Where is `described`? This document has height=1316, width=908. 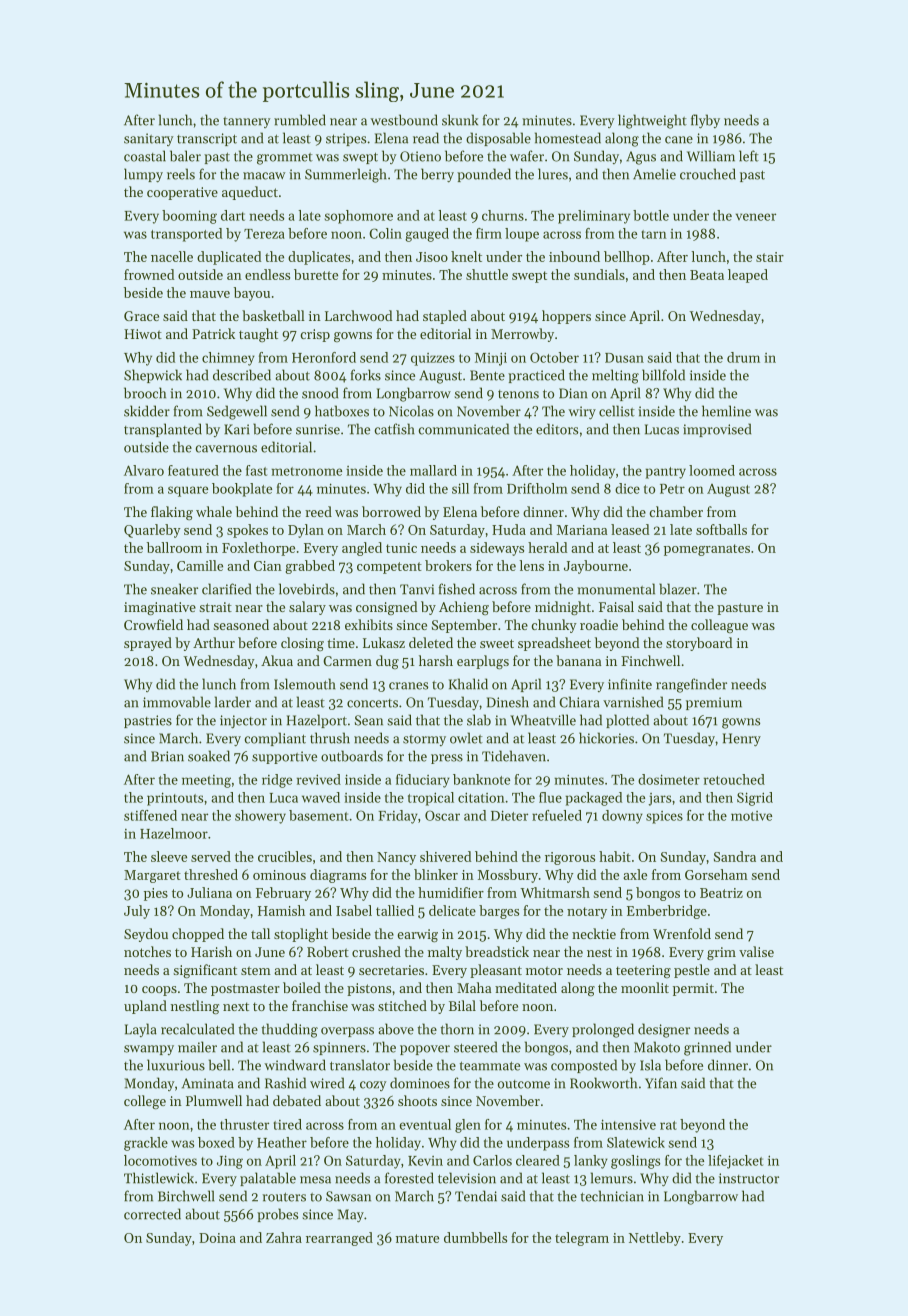
described is located at coordinates (242, 375).
